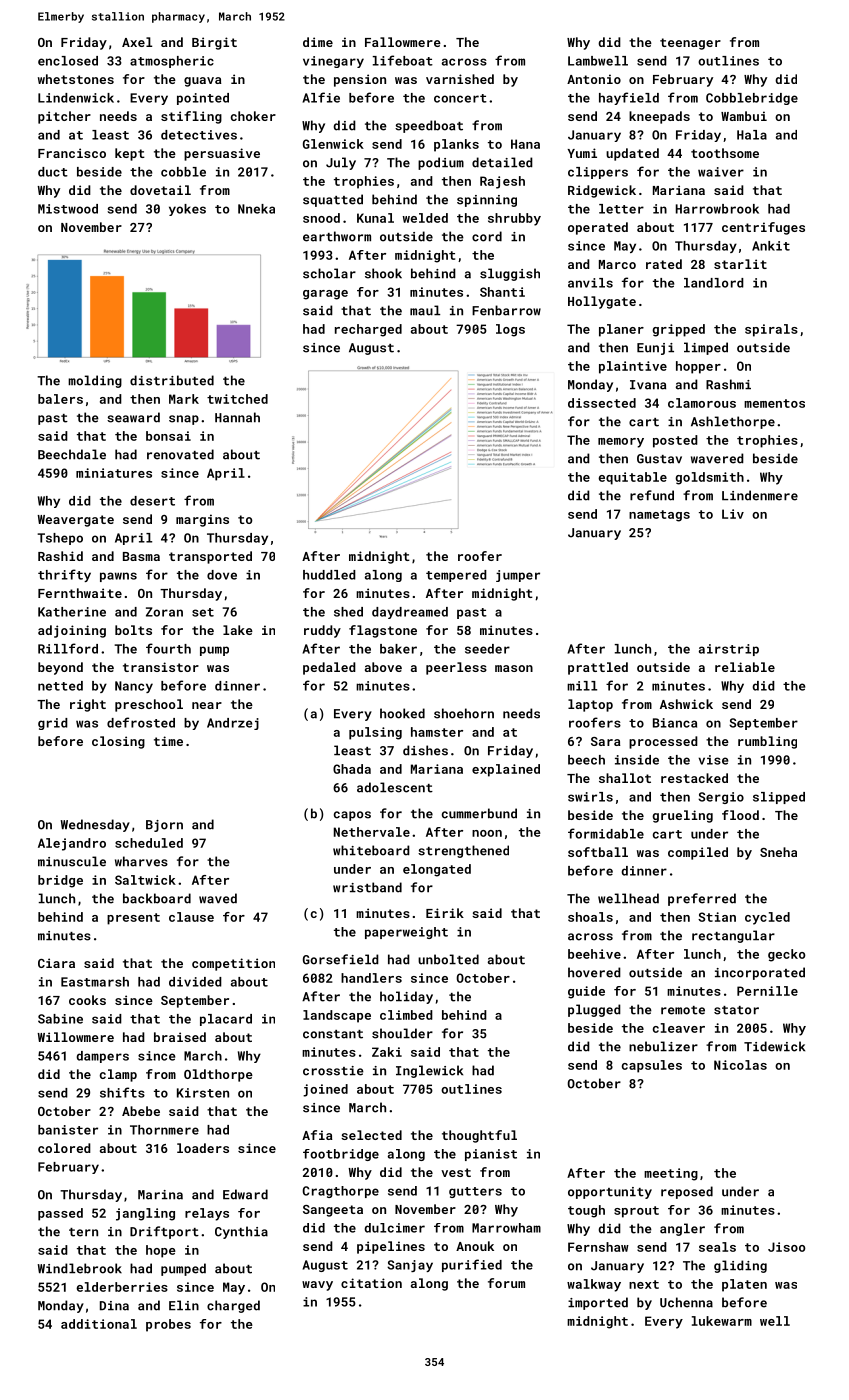  Describe the element at coordinates (383, 631) in the screenshot. I see `flagstone` at that location.
